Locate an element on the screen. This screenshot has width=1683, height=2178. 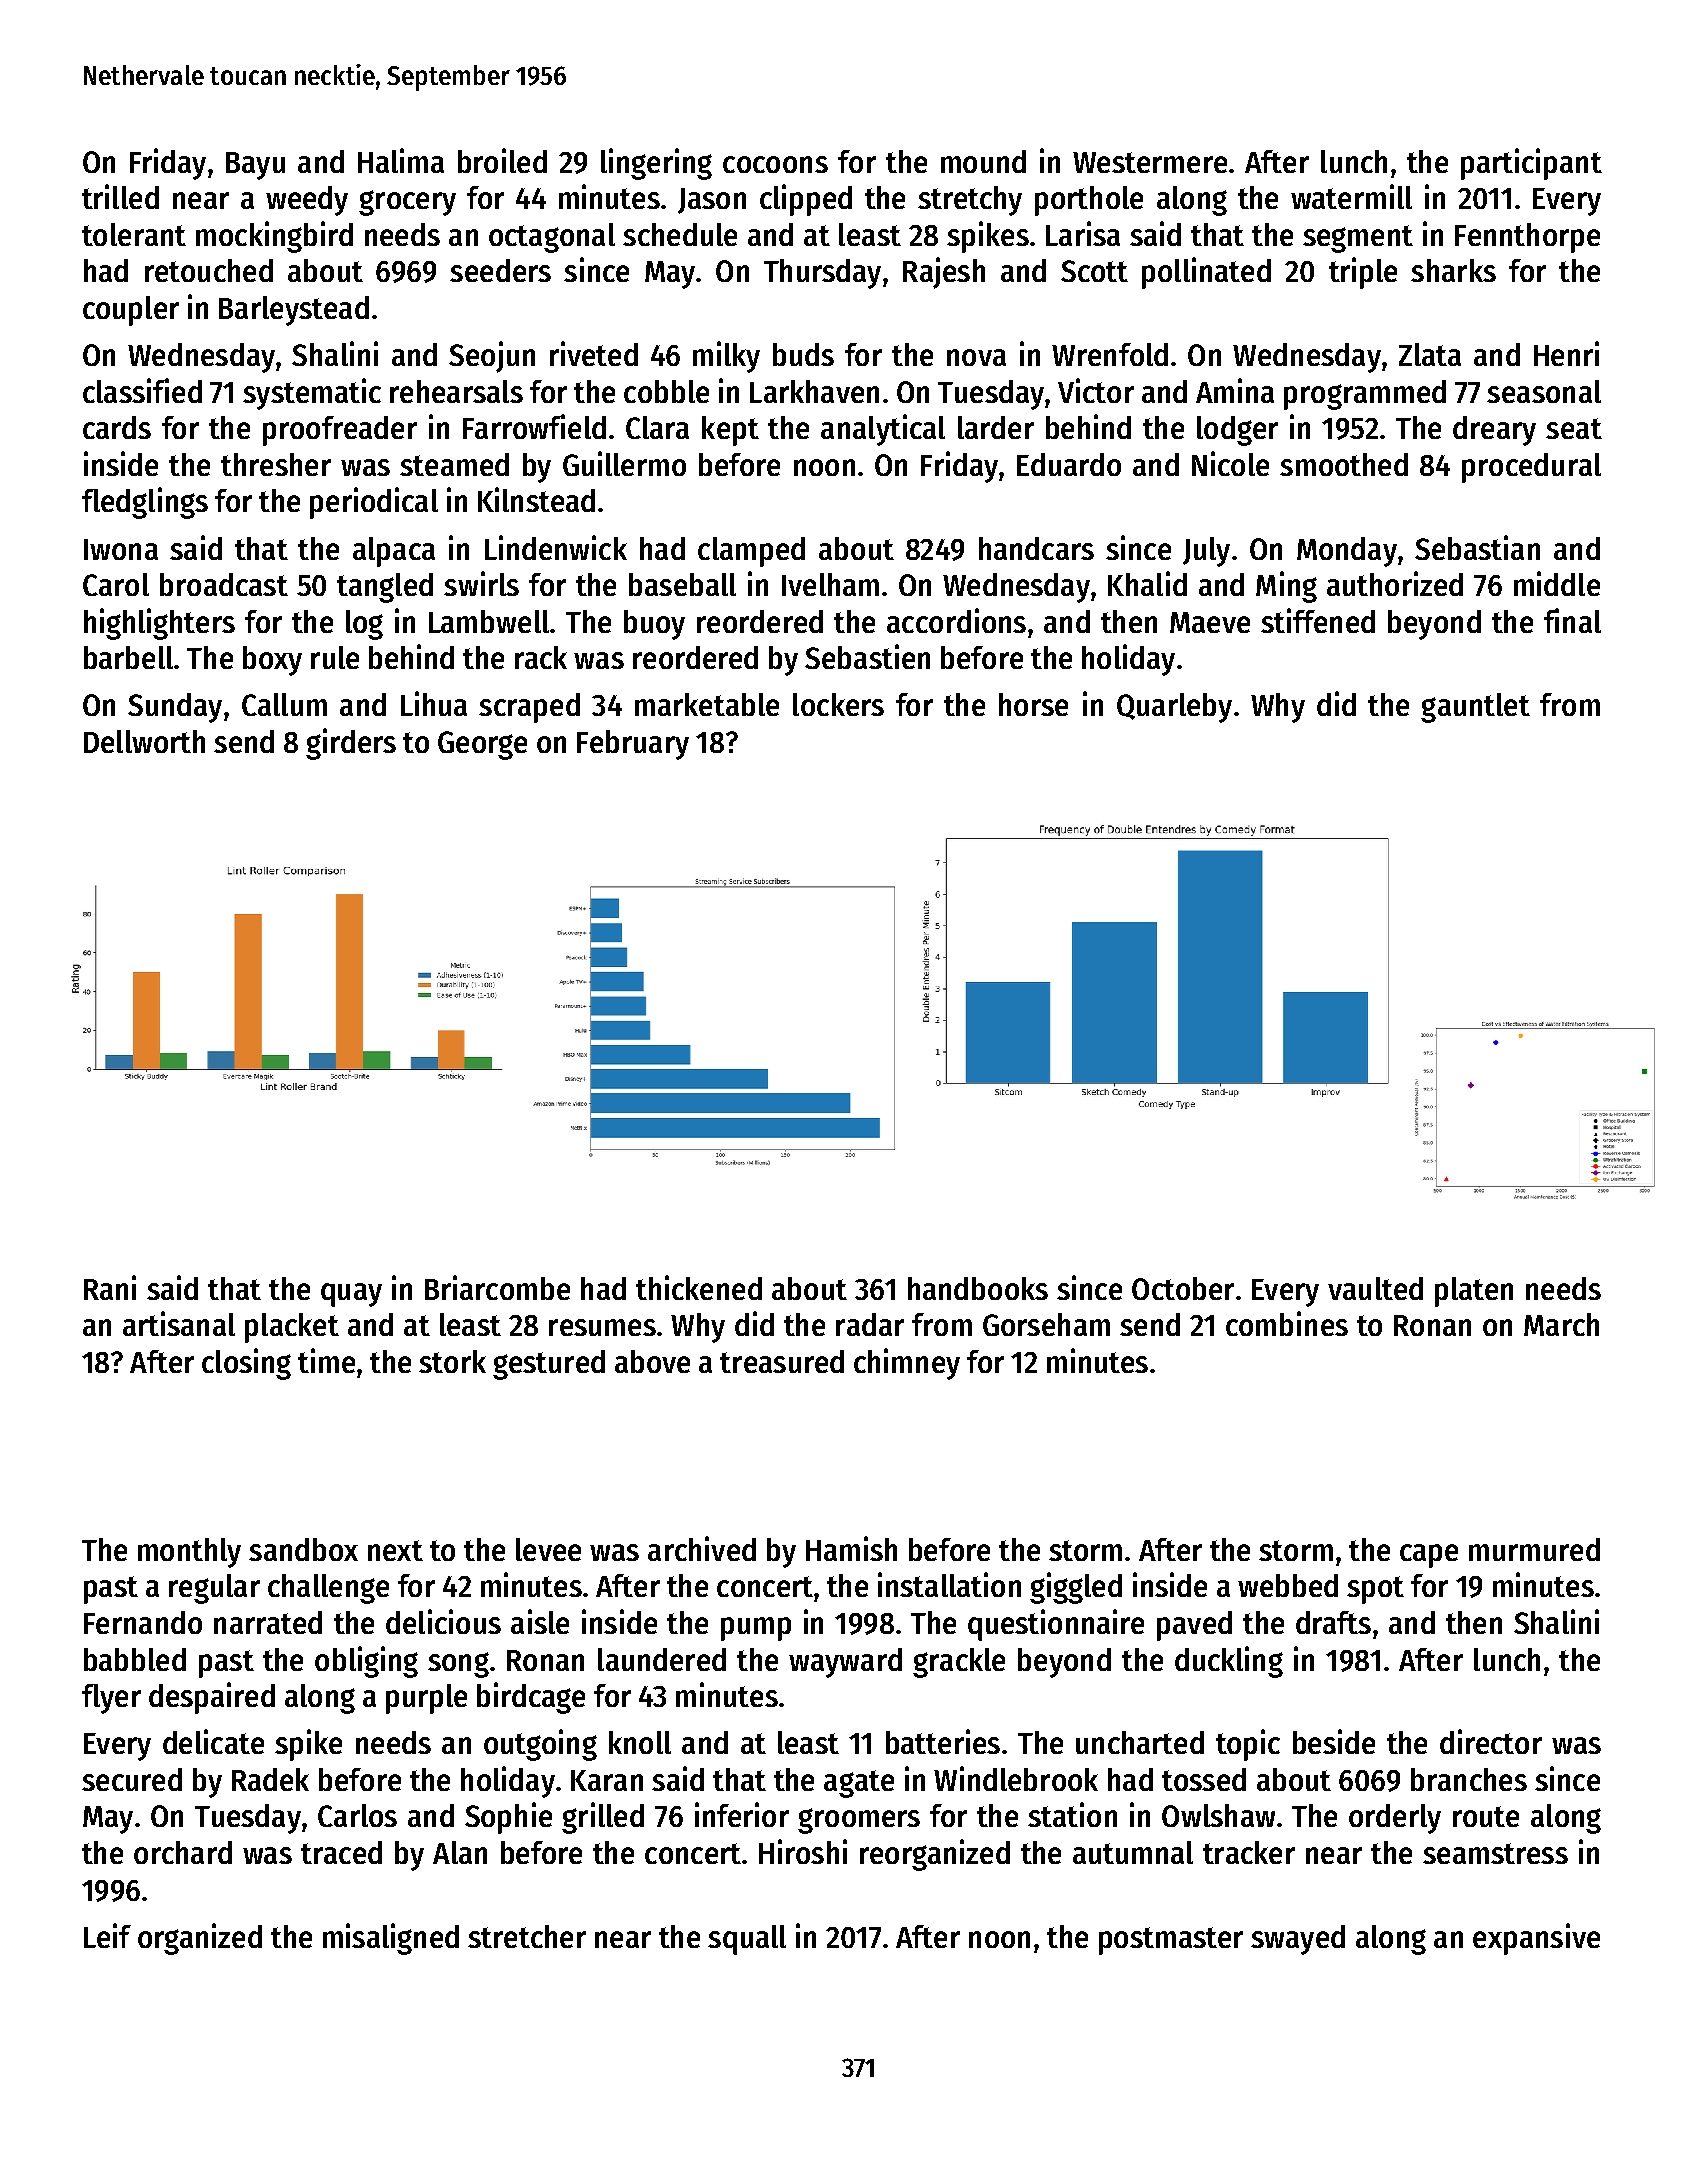
combines is located at coordinates (1287, 1323).
